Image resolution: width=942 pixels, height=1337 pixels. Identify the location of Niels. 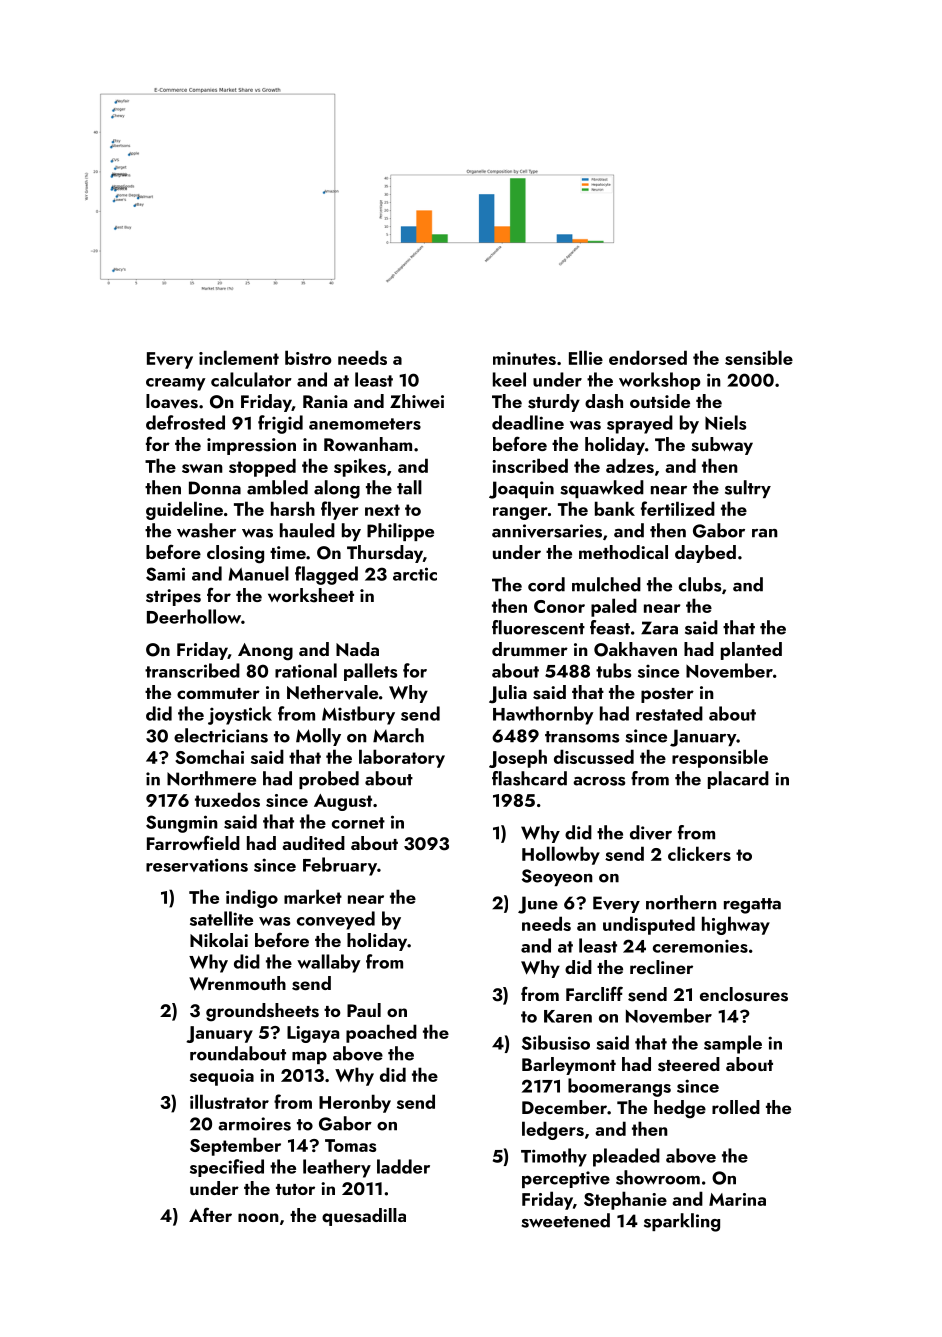
(725, 422).
